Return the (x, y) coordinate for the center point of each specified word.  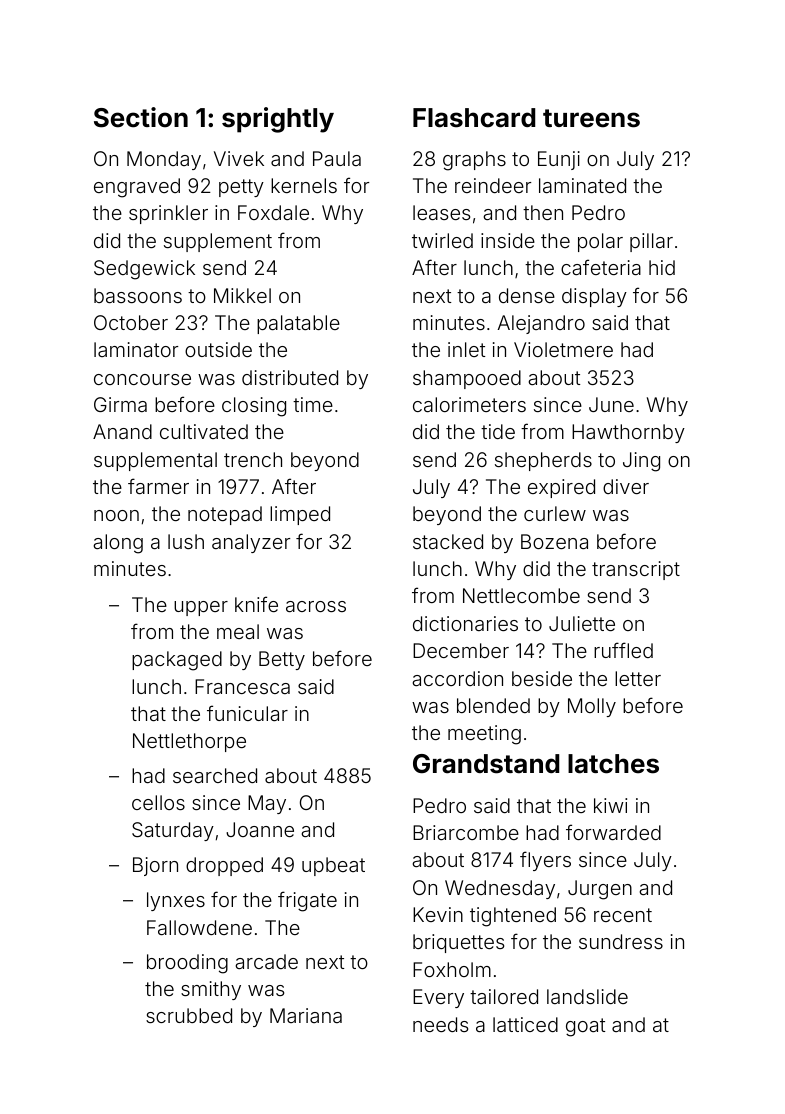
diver (626, 486)
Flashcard (474, 118)
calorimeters (469, 404)
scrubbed (189, 1015)
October (131, 322)
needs (440, 1024)
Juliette (582, 623)
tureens (591, 118)
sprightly (278, 120)
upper (201, 608)
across (316, 606)
